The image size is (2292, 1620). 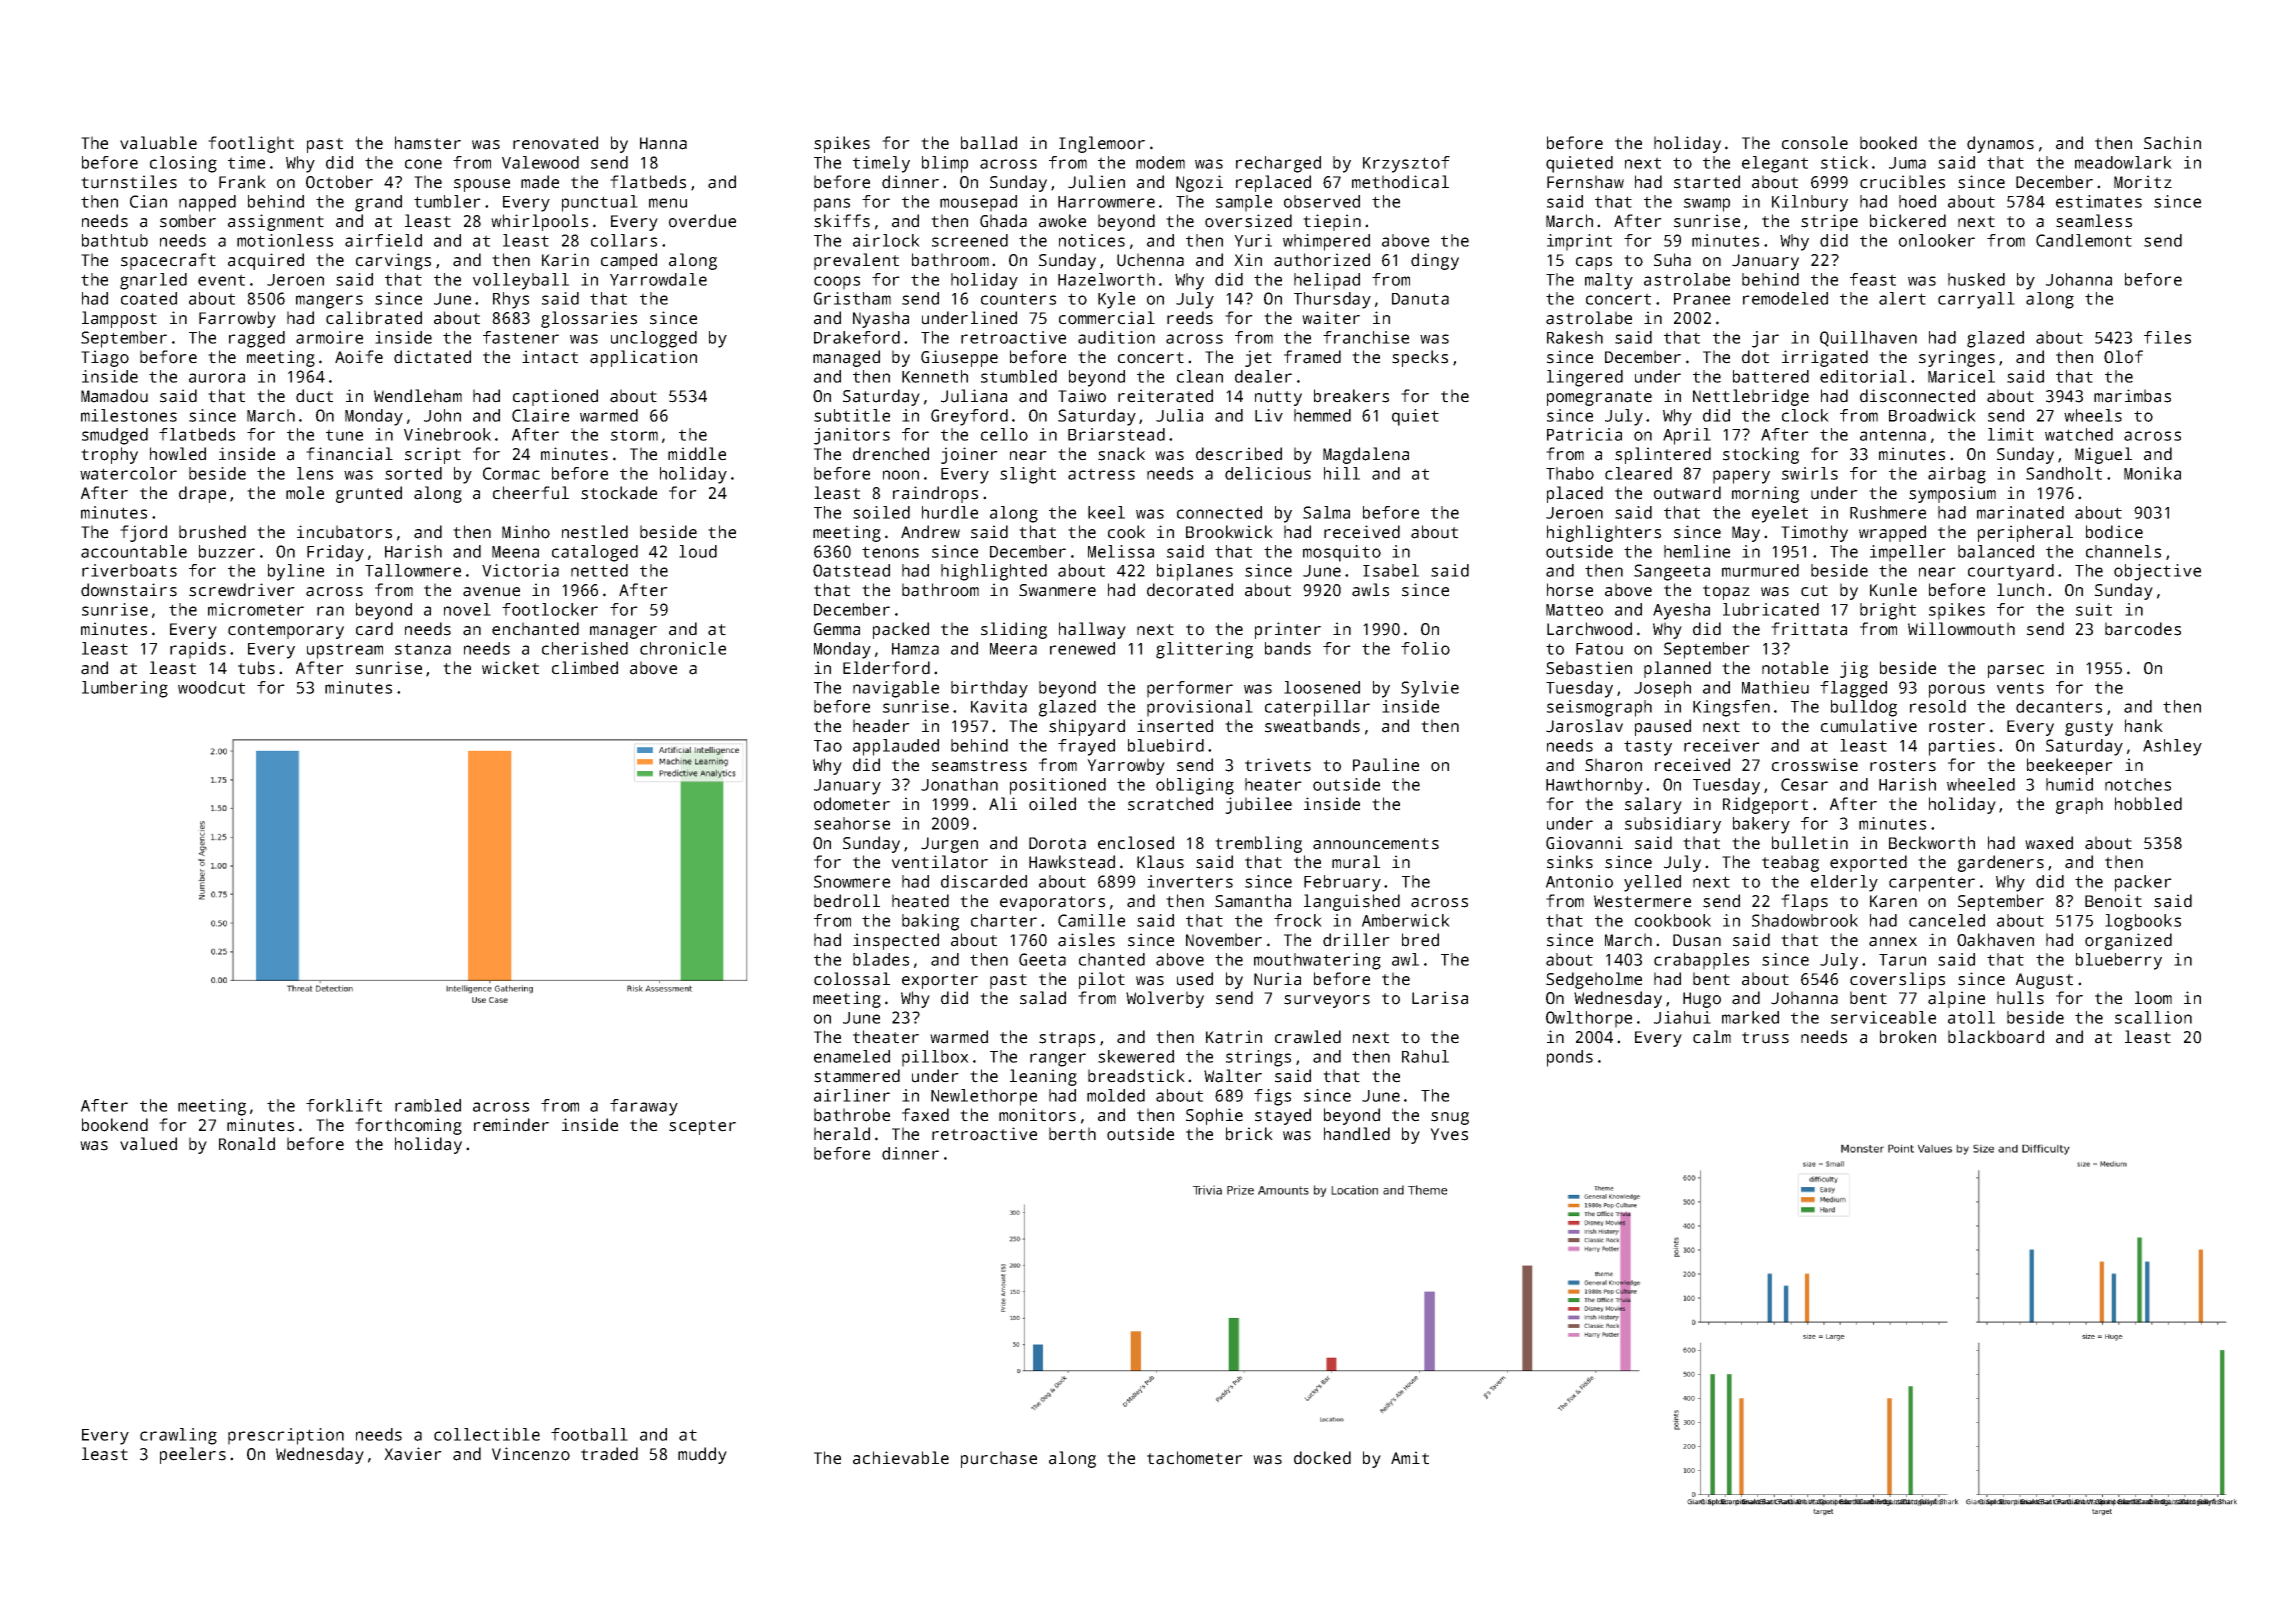 What do you see at coordinates (1018, 299) in the document?
I see `counters` at bounding box center [1018, 299].
